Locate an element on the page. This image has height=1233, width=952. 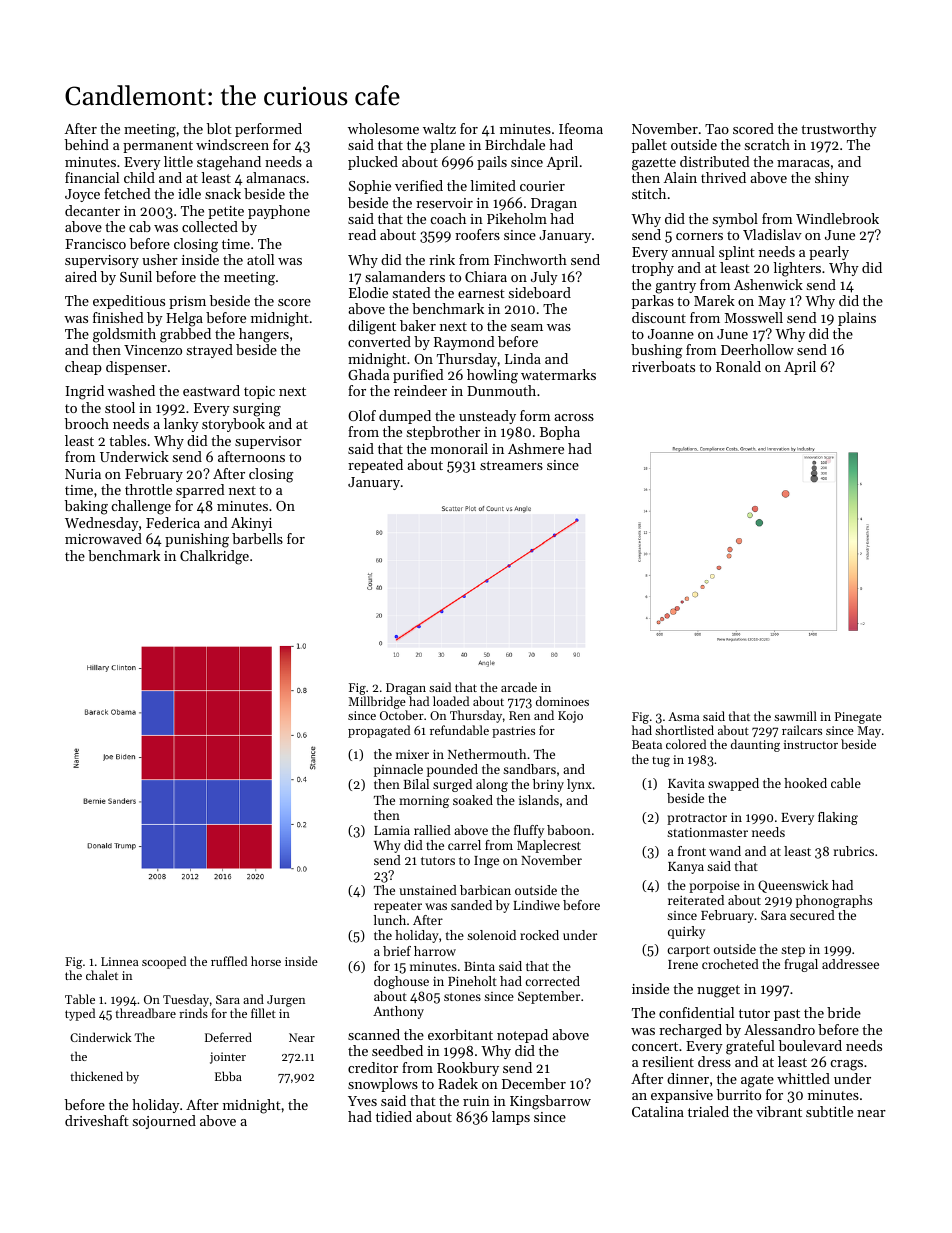
Pineholt is located at coordinates (472, 981).
